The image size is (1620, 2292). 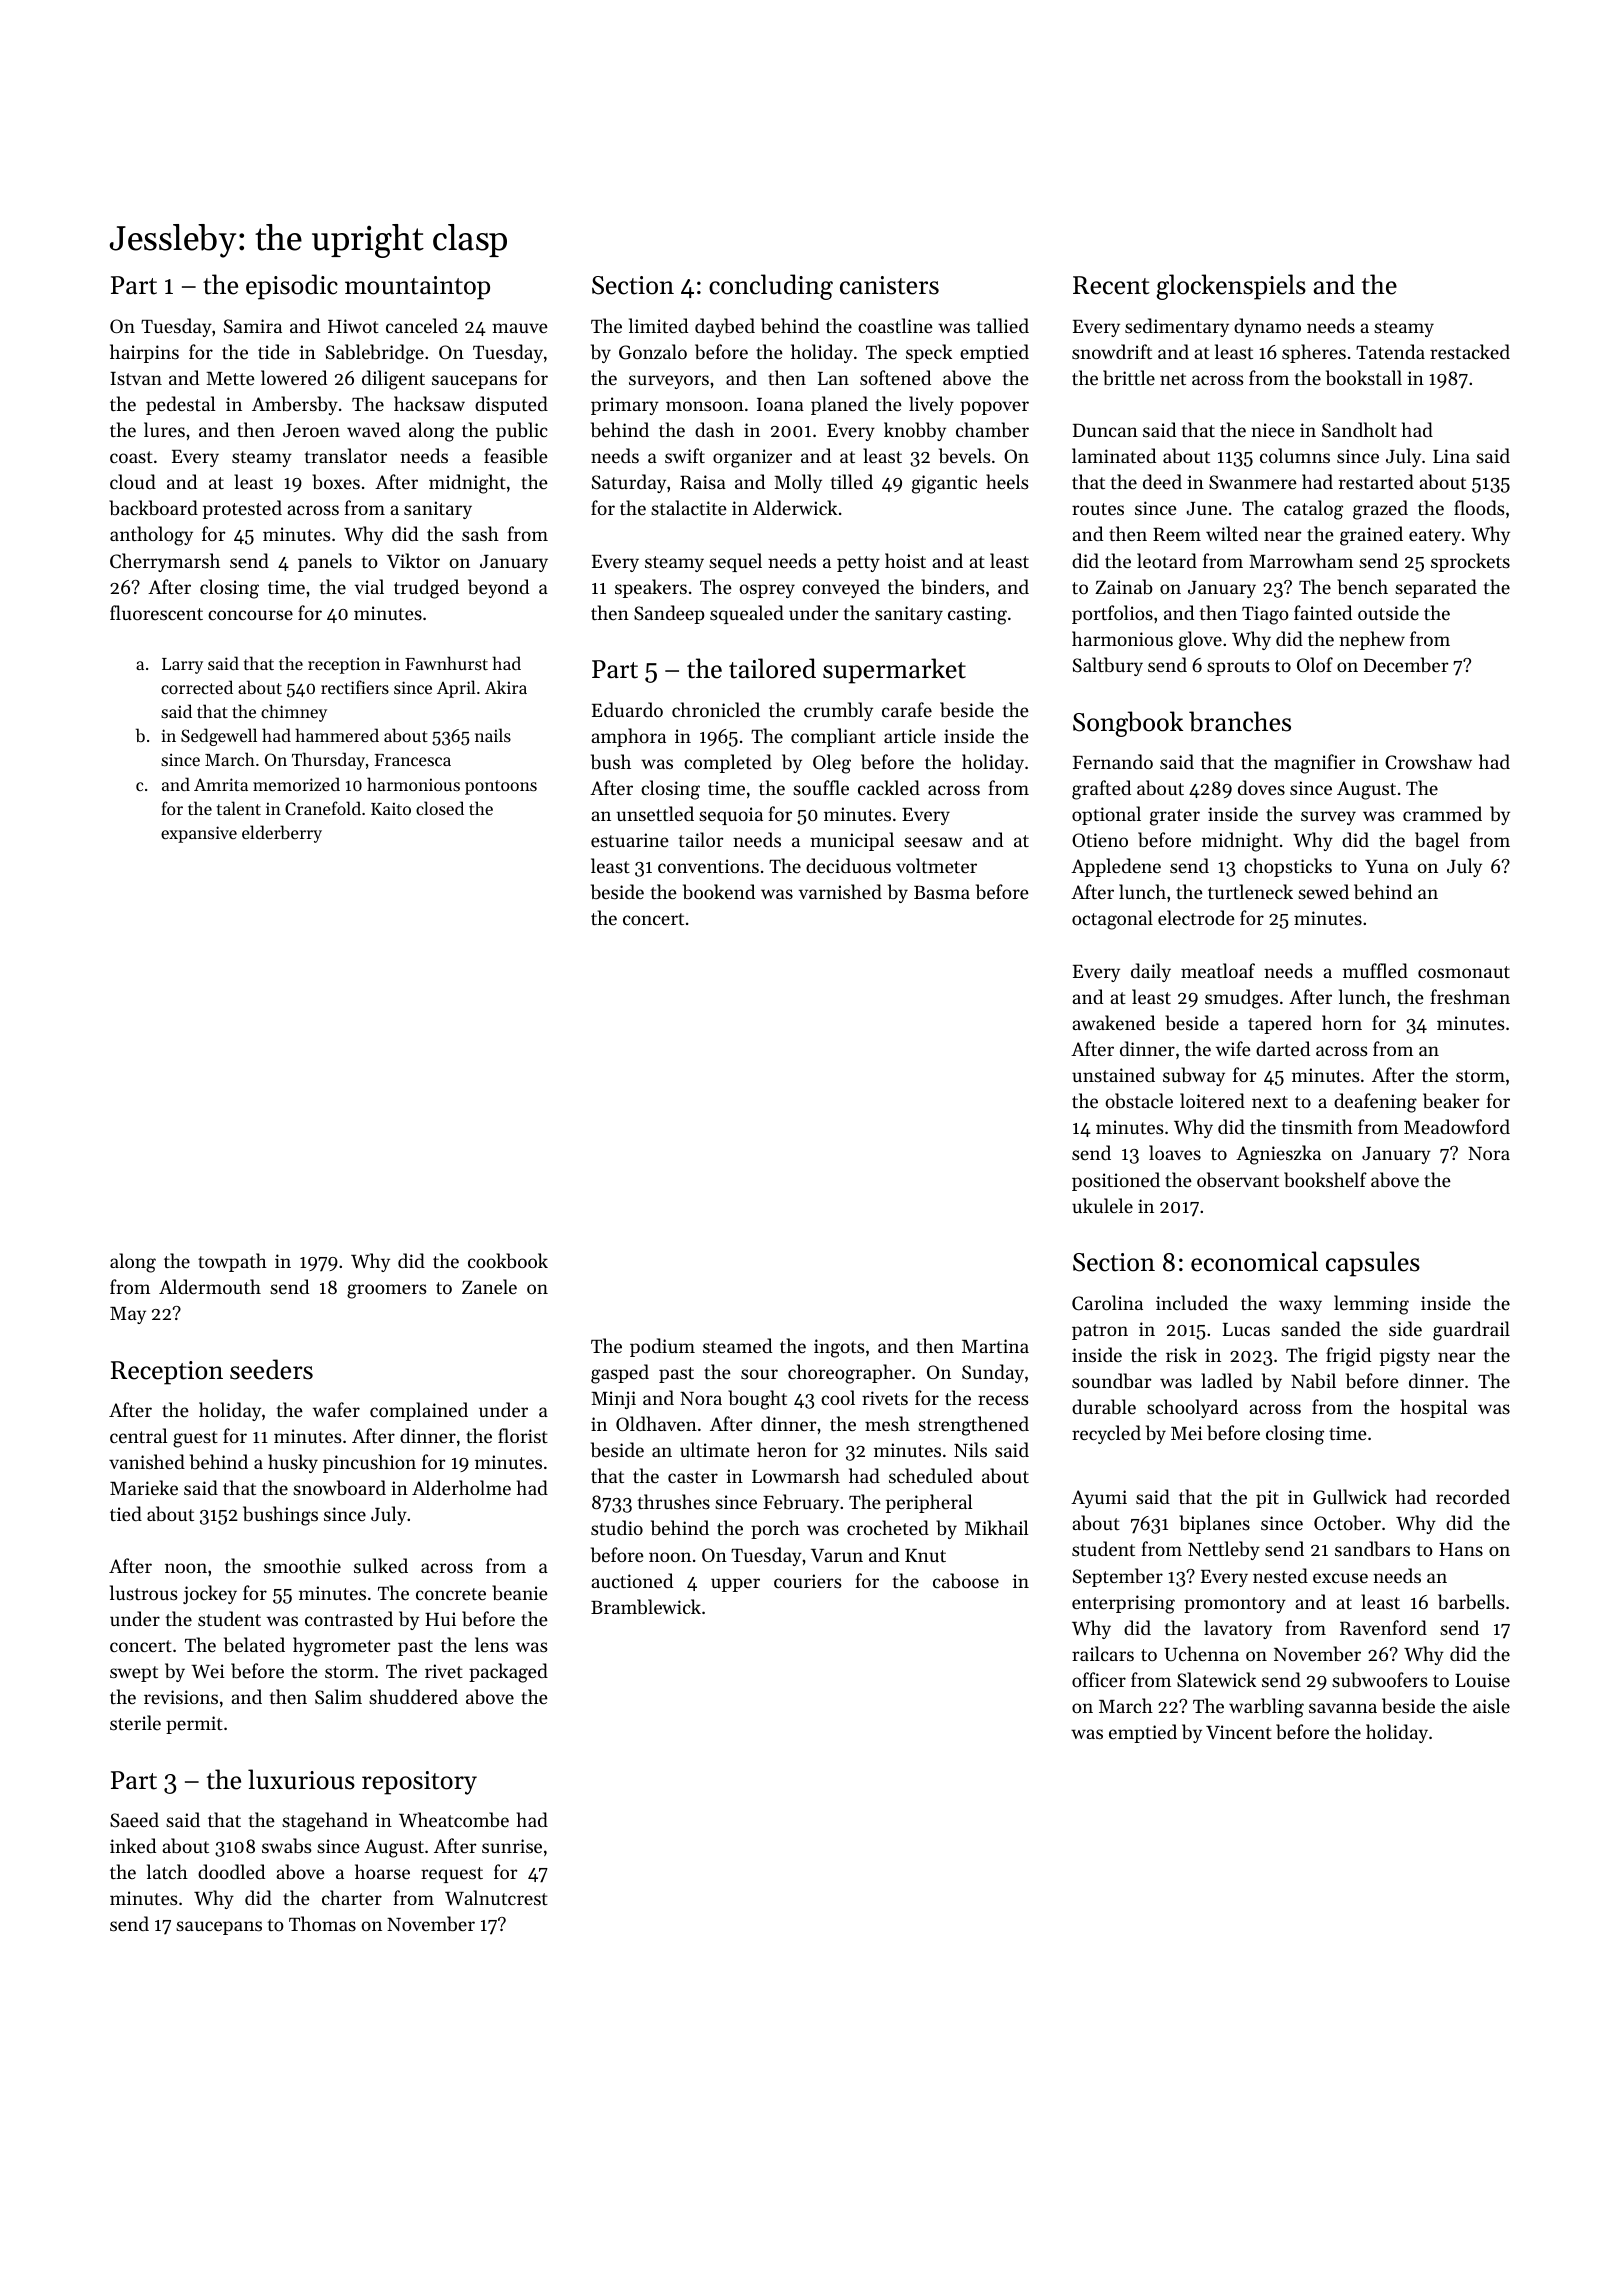 What do you see at coordinates (1470, 351) in the page?
I see `restacked` at bounding box center [1470, 351].
